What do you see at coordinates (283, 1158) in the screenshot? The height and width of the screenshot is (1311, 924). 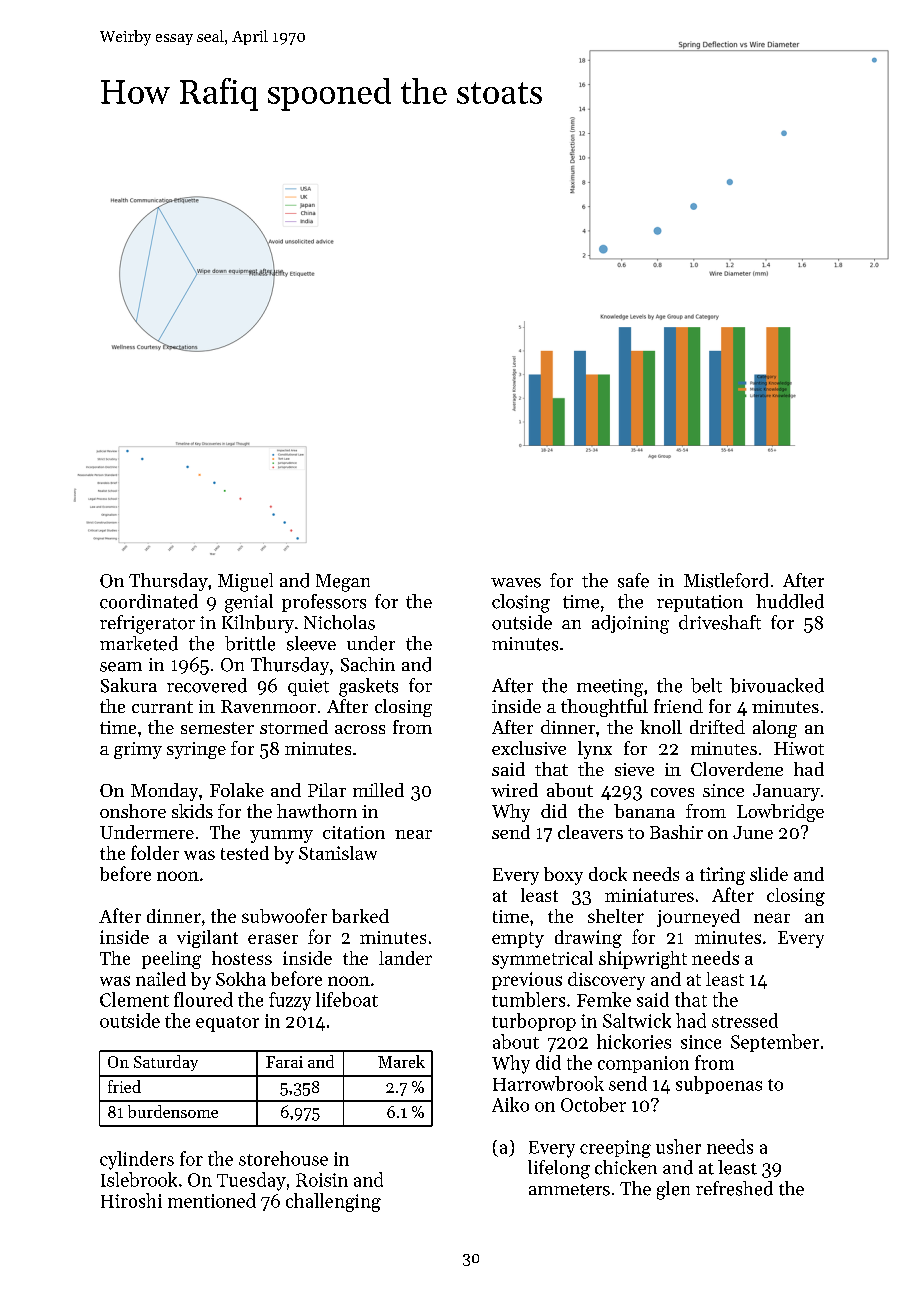 I see `storehouse` at bounding box center [283, 1158].
